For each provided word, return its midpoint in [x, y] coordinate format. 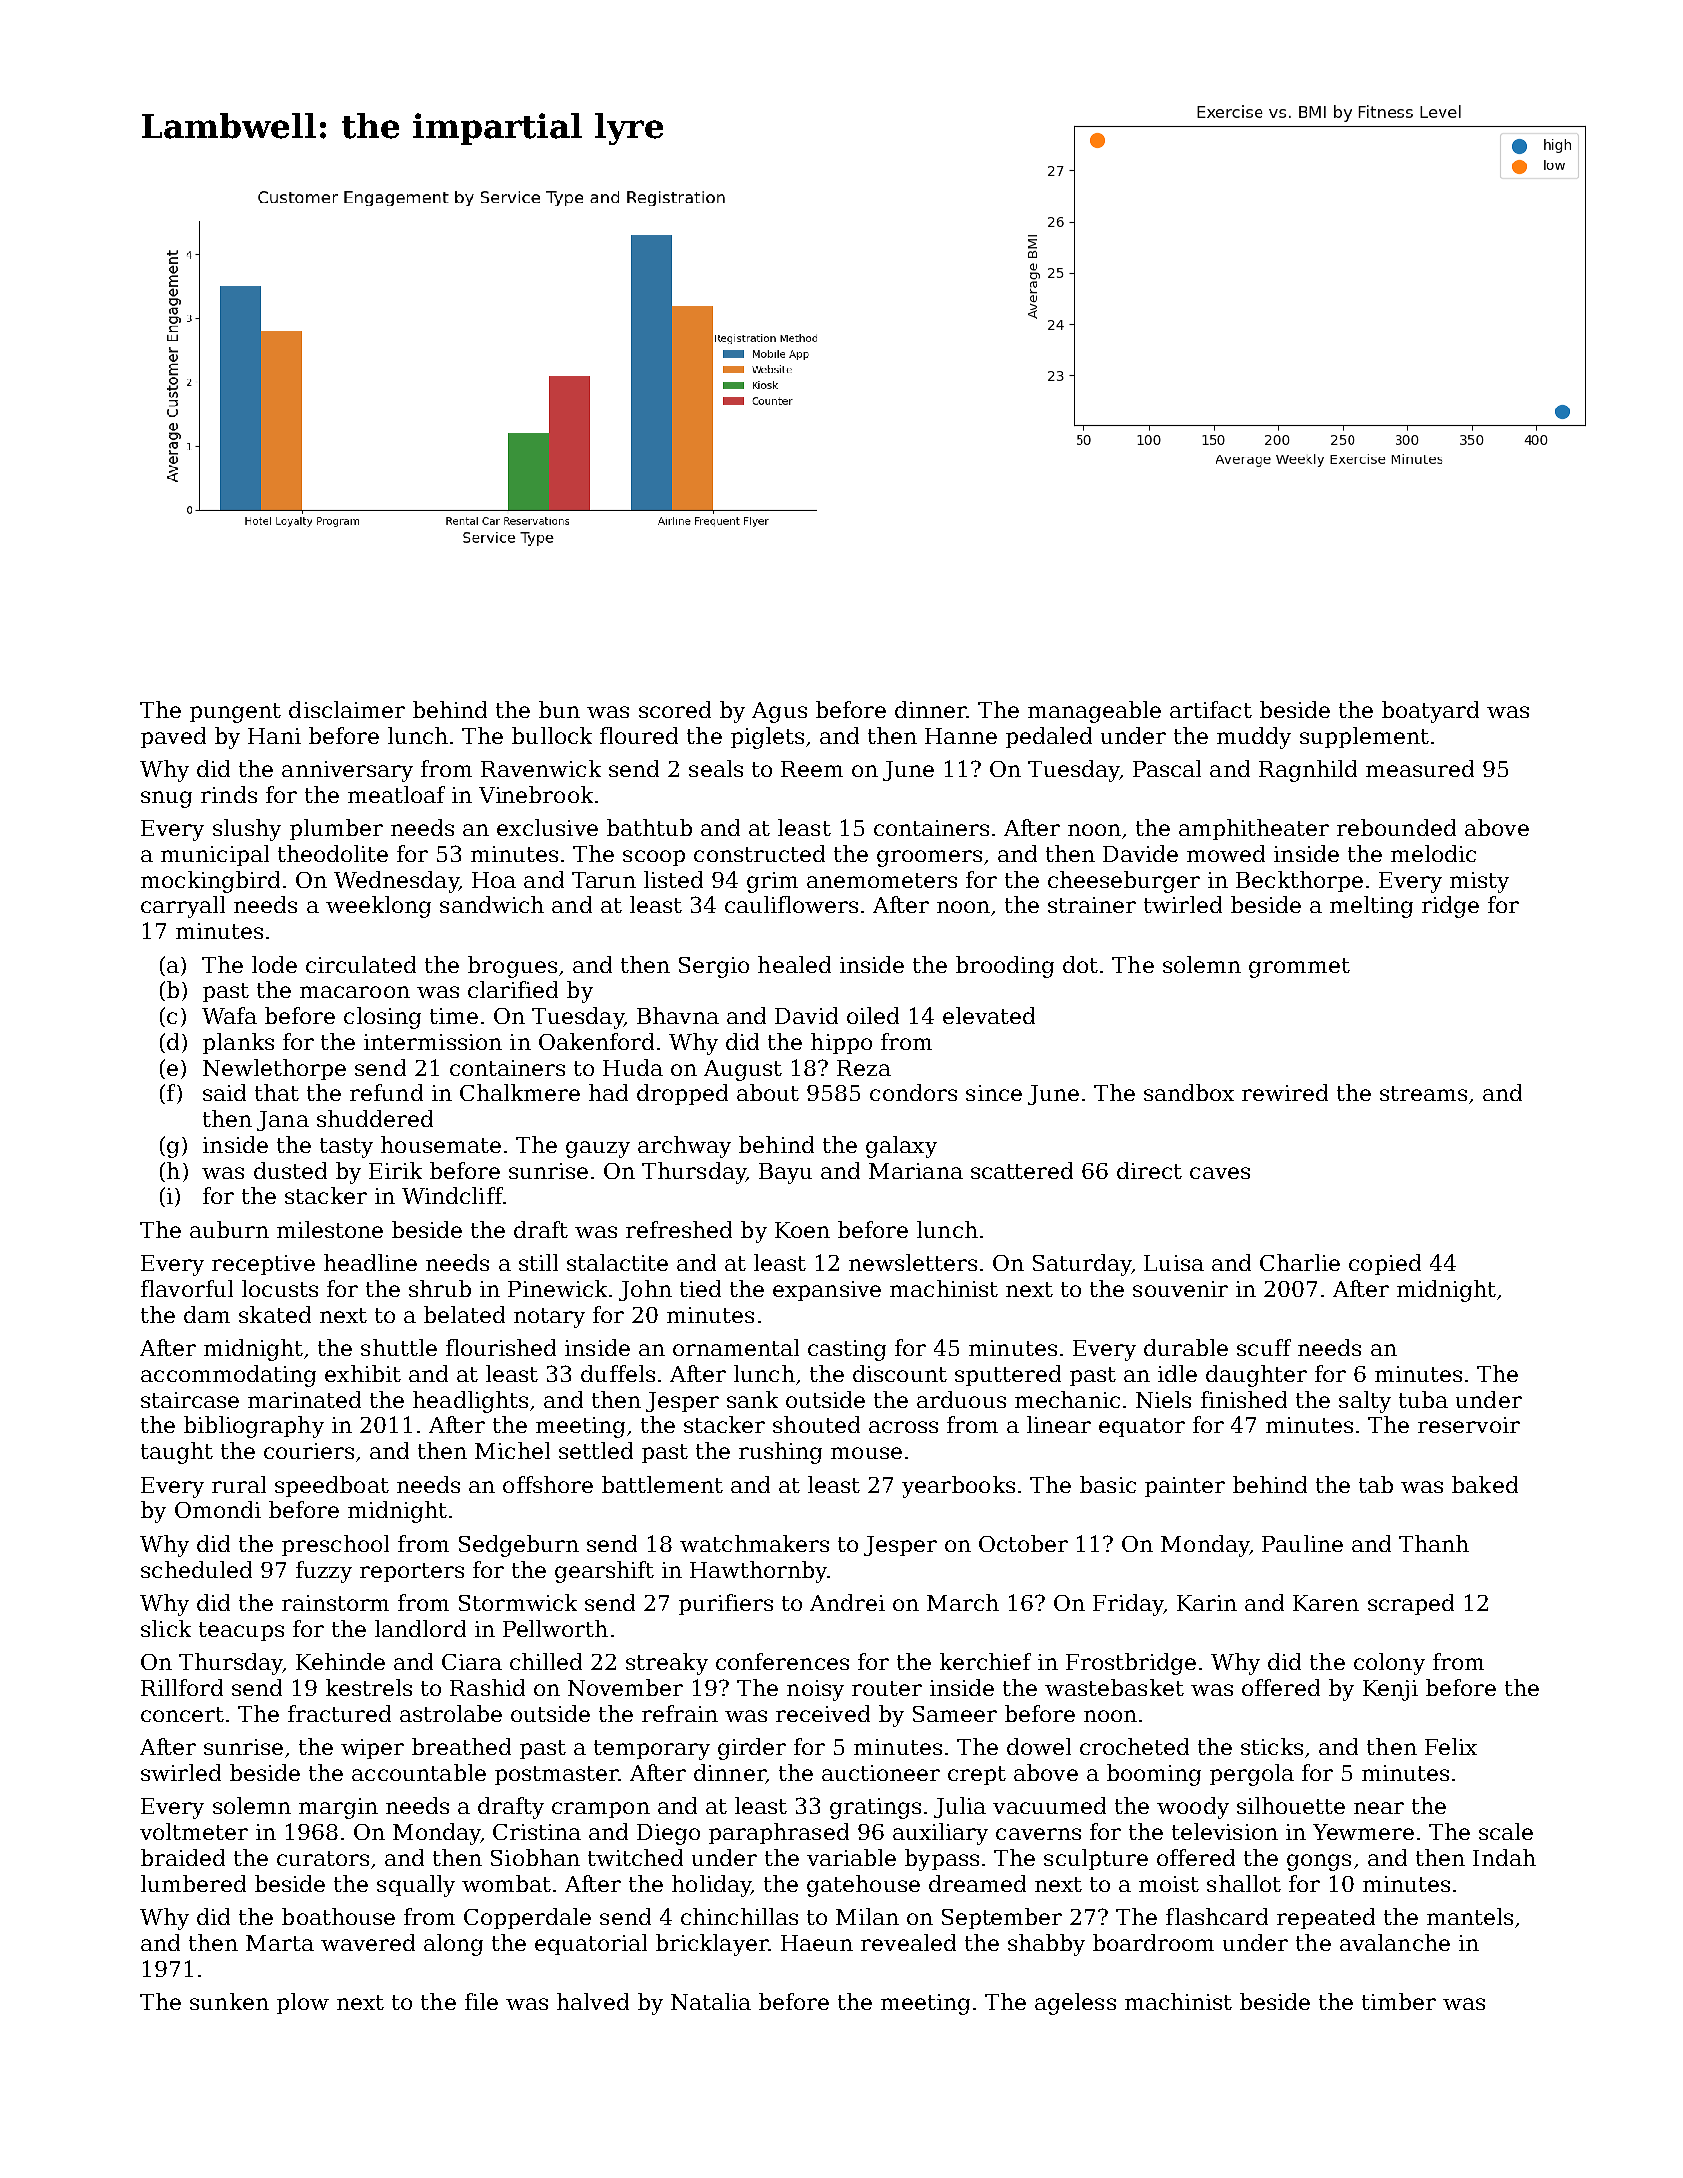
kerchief [985, 1661]
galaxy [901, 1147]
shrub [440, 1288]
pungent [235, 713]
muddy [1254, 738]
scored [675, 709]
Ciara [472, 1662]
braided [183, 1857]
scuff [1264, 1347]
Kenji [1390, 1690]
